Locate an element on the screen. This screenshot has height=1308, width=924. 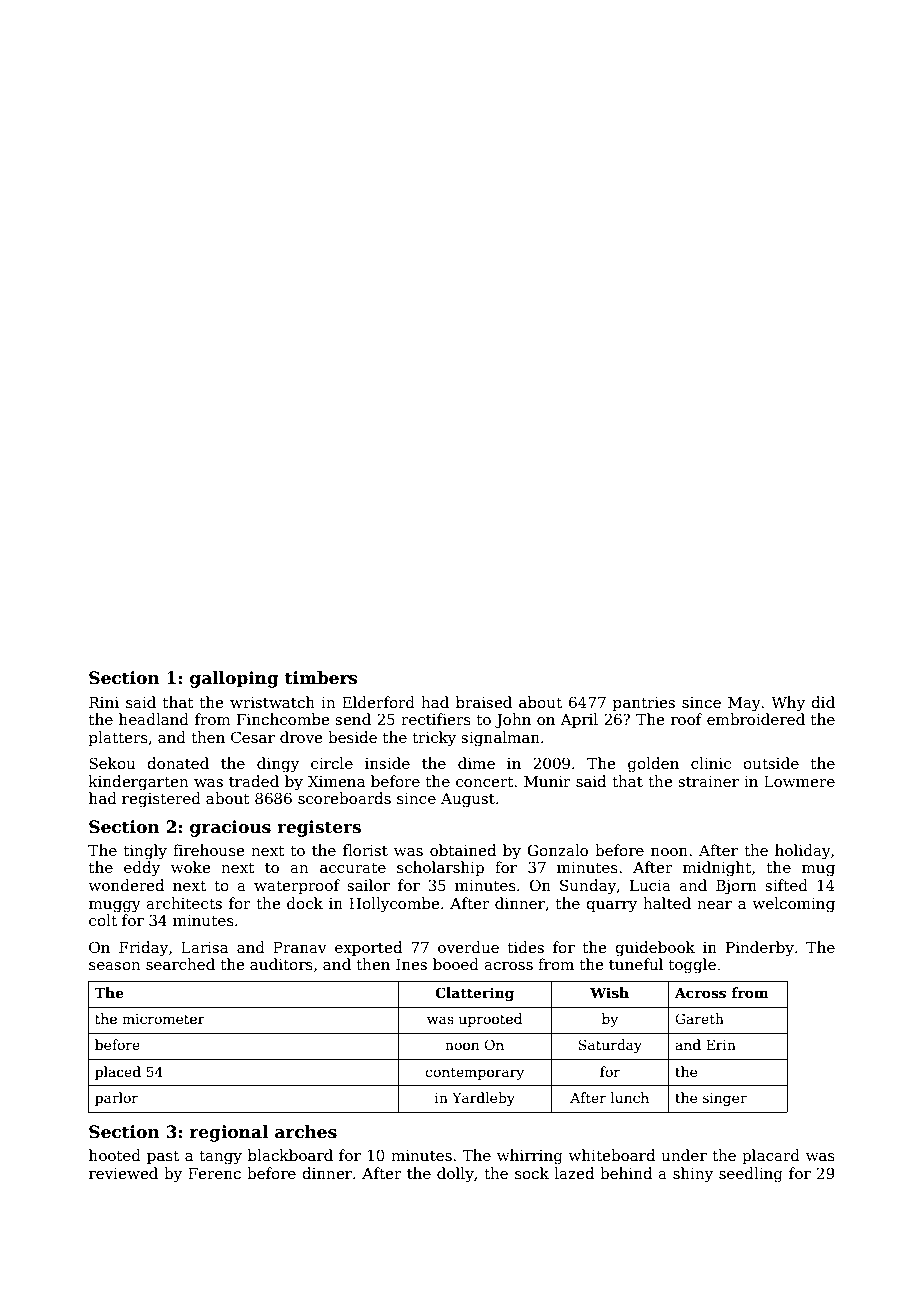
Ines is located at coordinates (411, 964).
